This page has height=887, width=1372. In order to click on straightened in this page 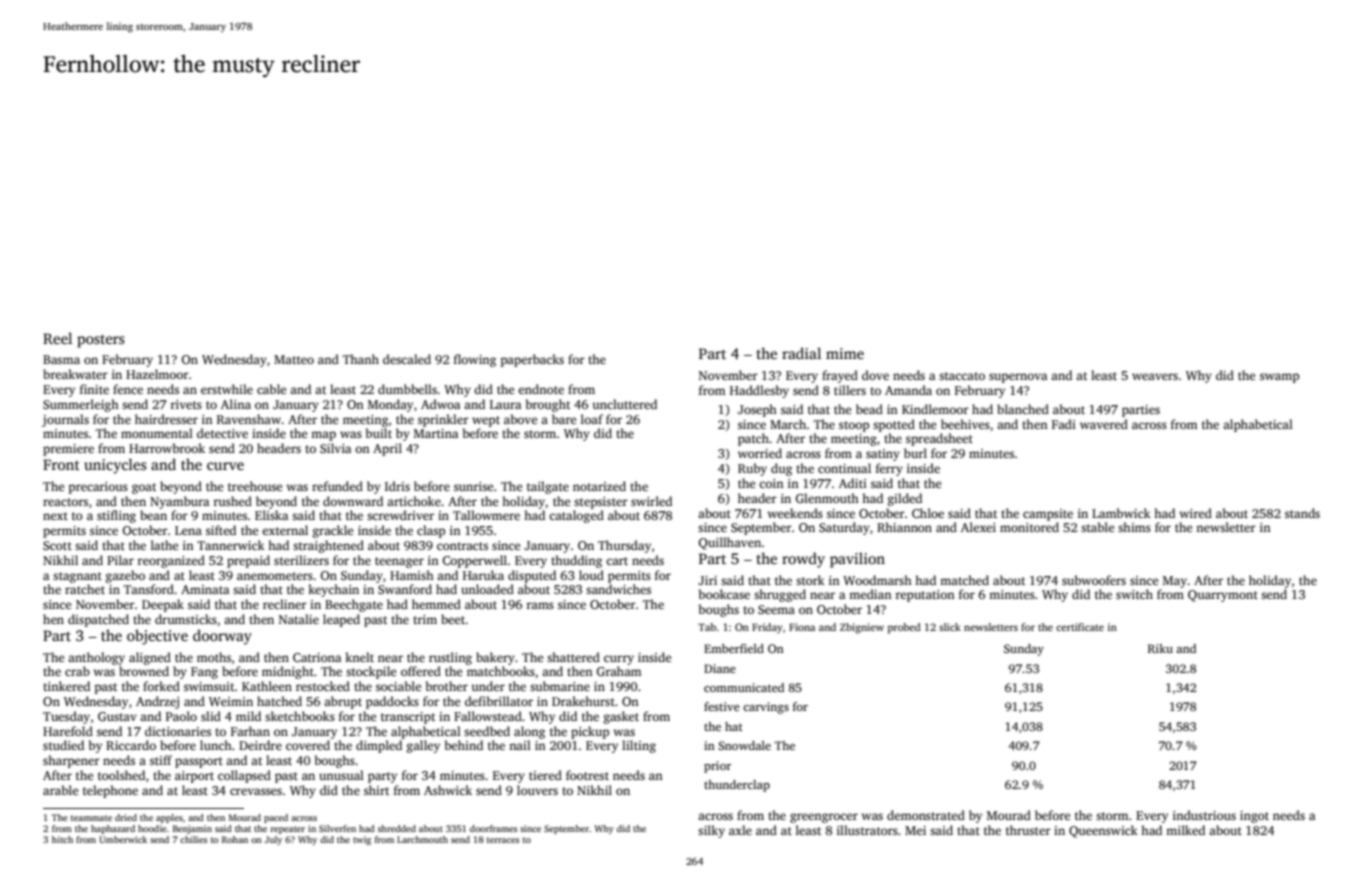, I will do `click(328, 546)`.
